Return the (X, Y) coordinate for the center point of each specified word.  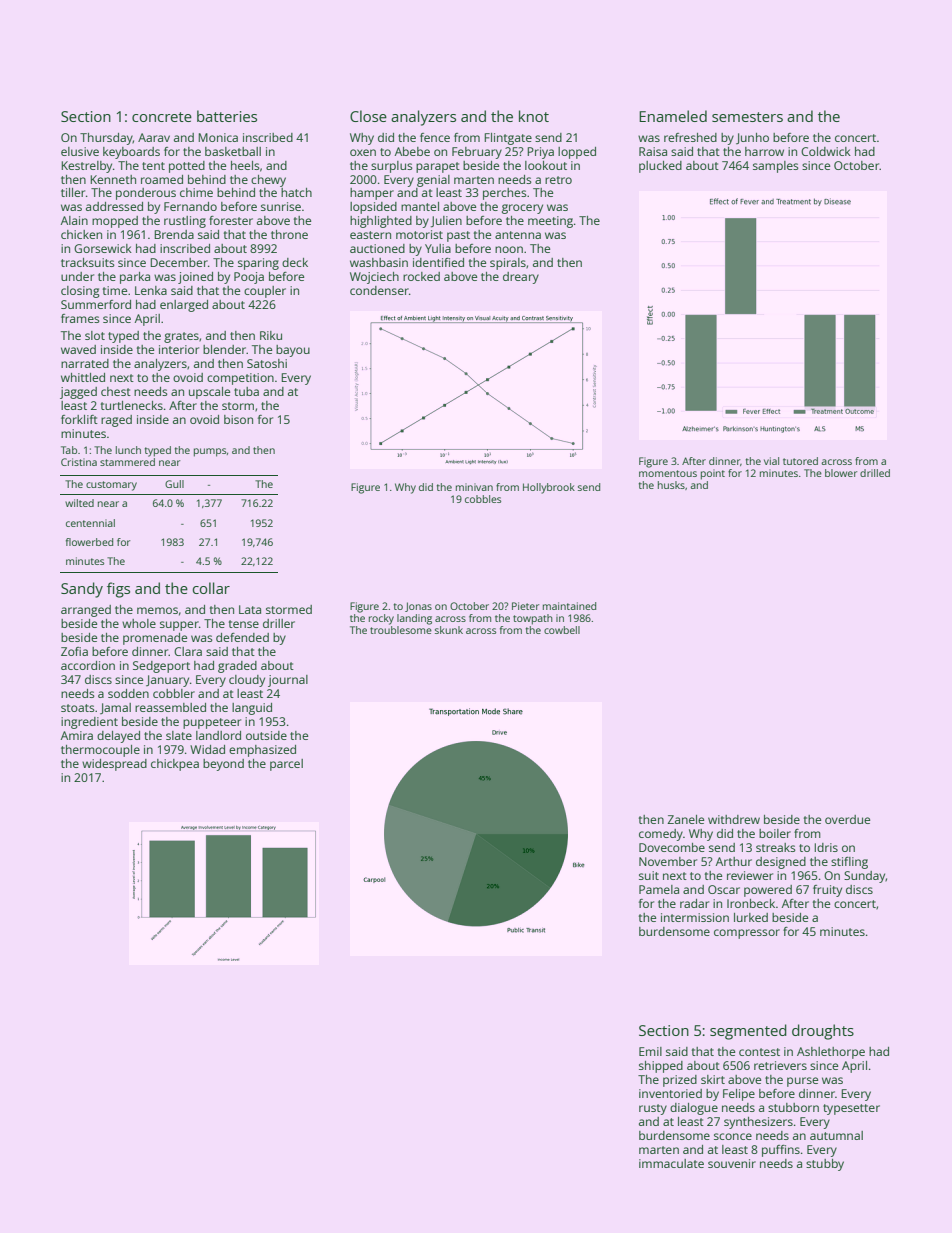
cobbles (483, 499)
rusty (653, 1109)
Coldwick (826, 151)
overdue (847, 819)
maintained (569, 606)
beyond (223, 765)
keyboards (131, 153)
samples (776, 167)
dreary (521, 278)
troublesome (401, 630)
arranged (86, 611)
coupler (265, 292)
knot (534, 116)
